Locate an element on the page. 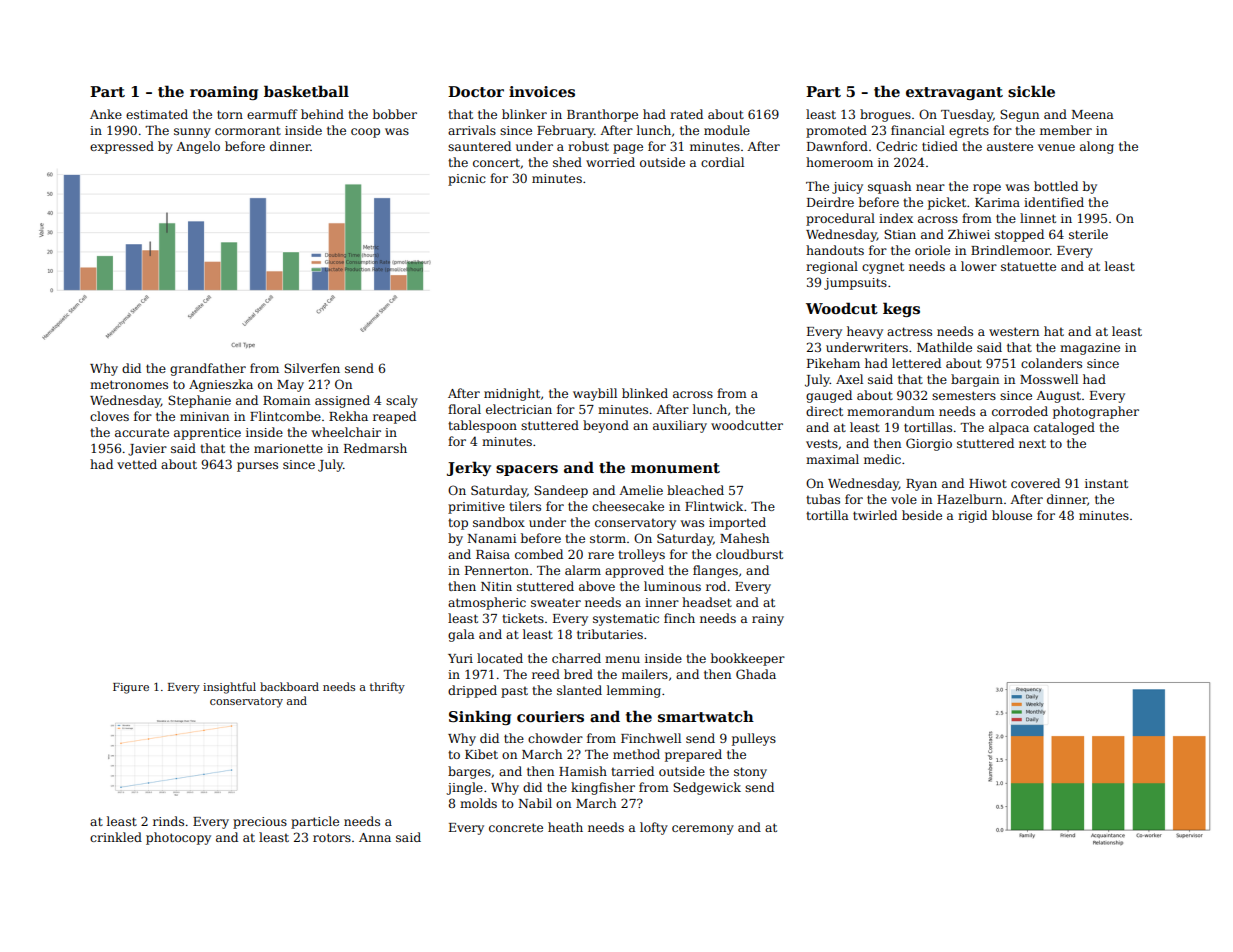  concert is located at coordinates (496, 162).
